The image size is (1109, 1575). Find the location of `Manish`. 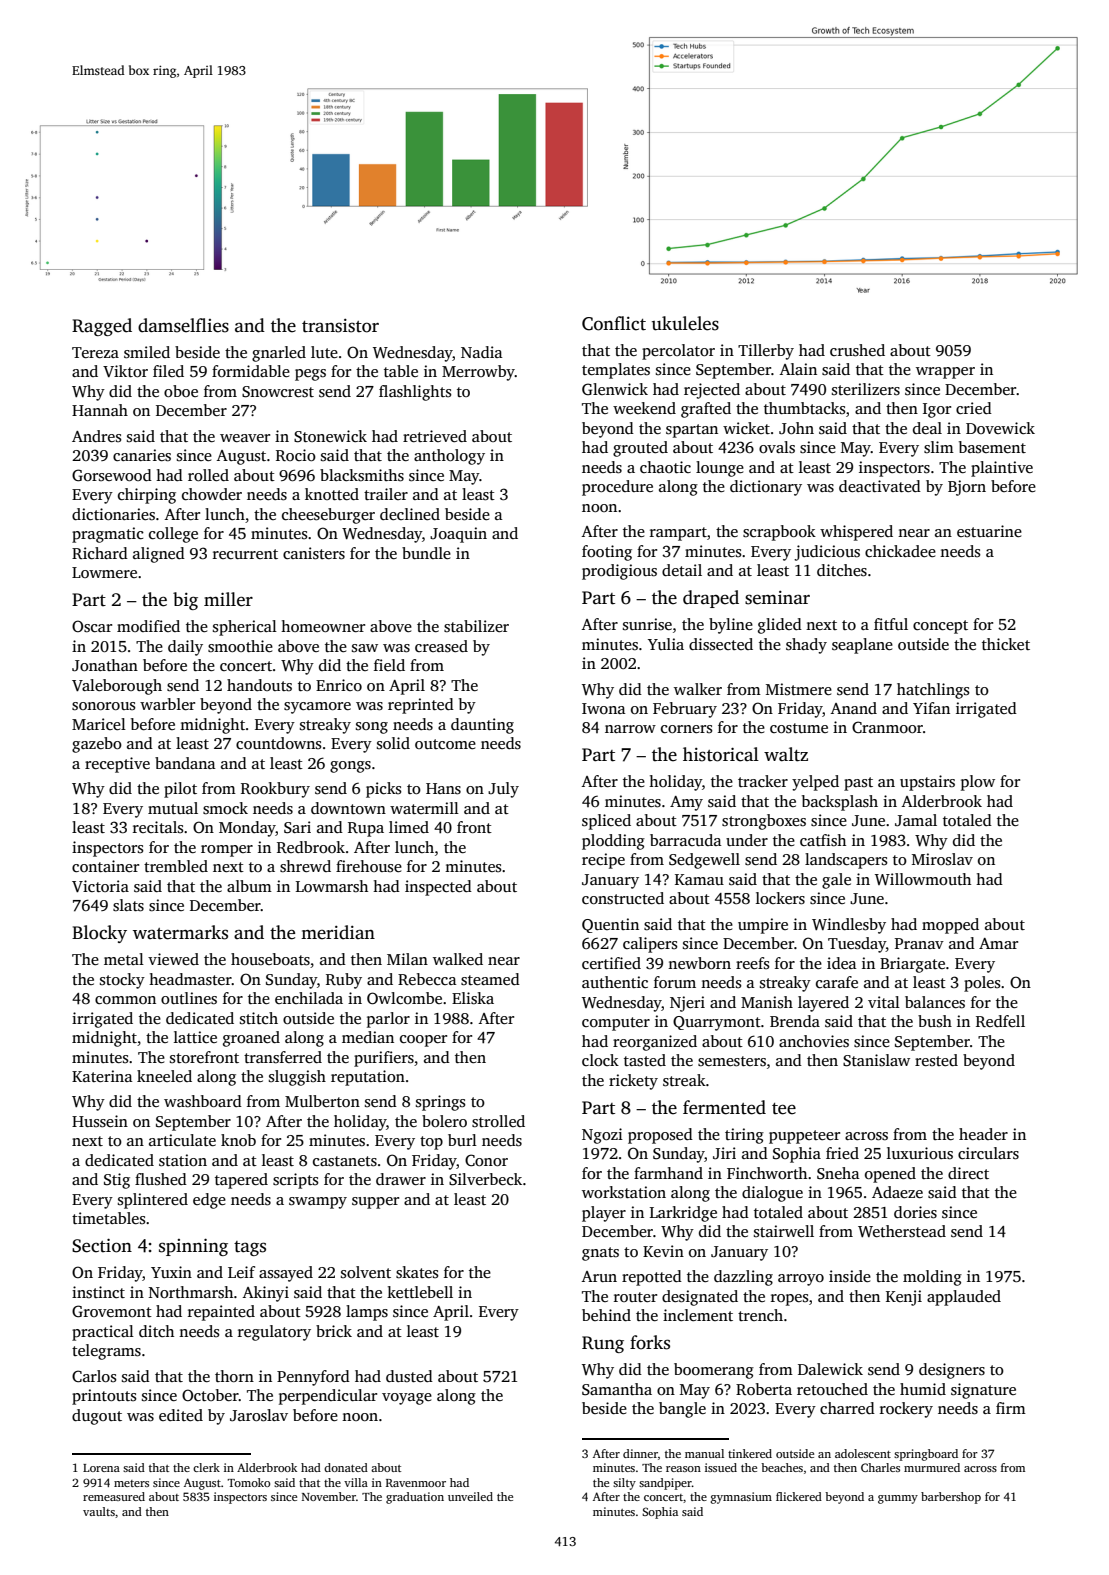

Manish is located at coordinates (767, 1002).
